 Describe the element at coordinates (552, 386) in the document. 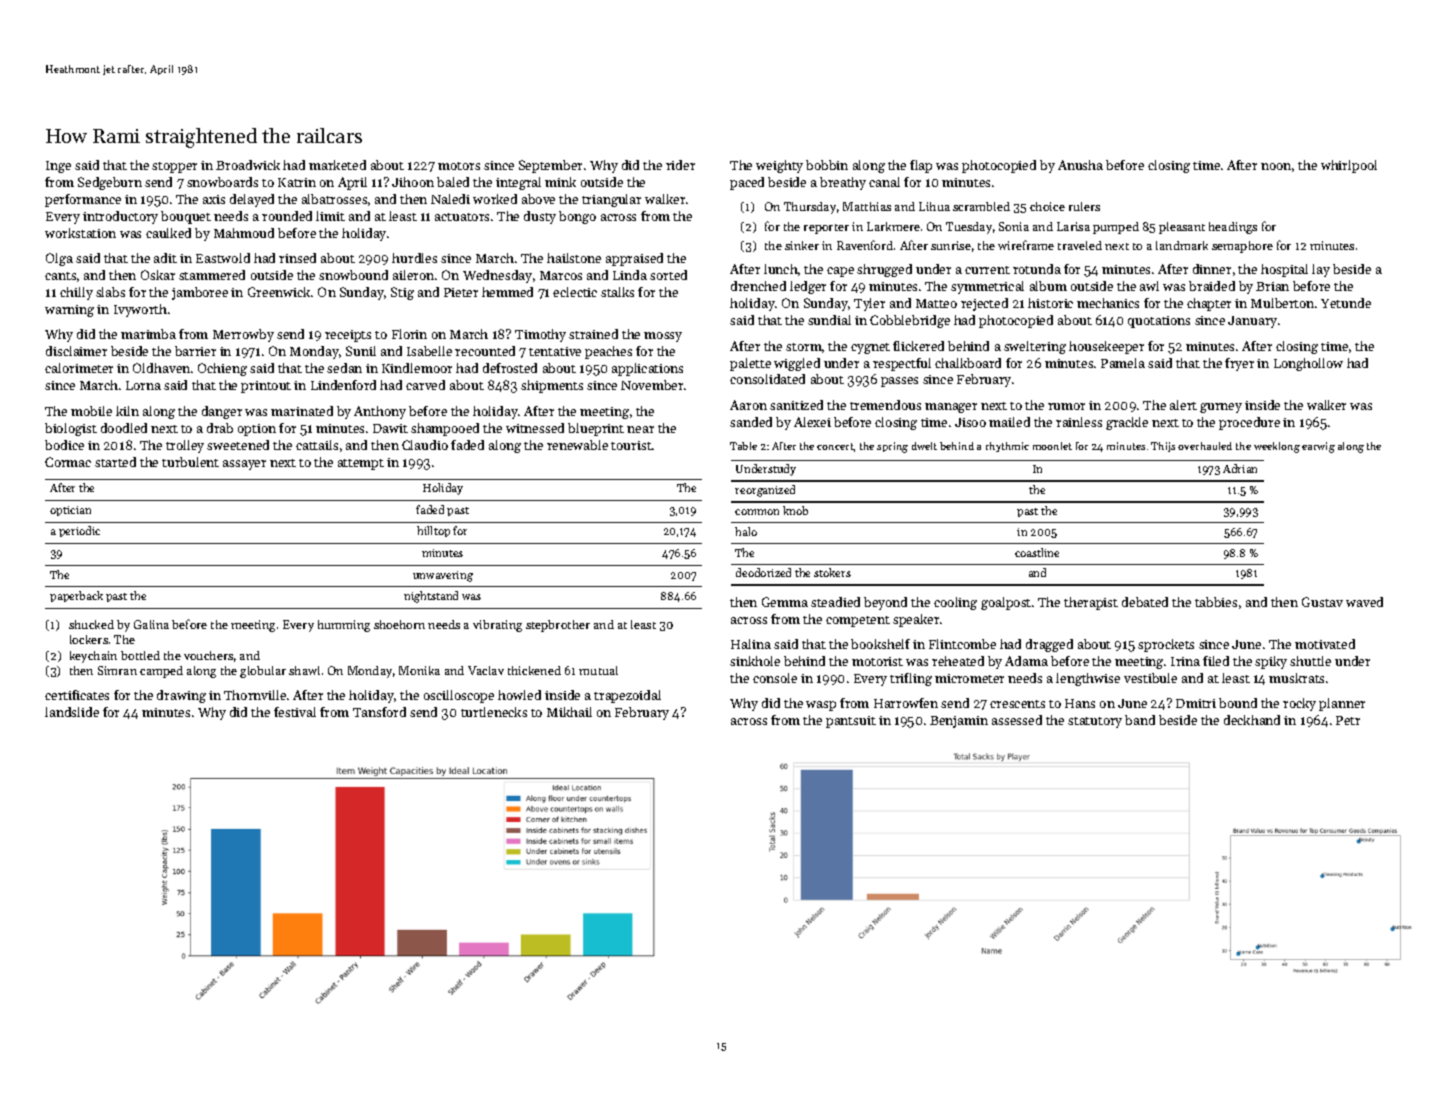

I see `shipments` at that location.
